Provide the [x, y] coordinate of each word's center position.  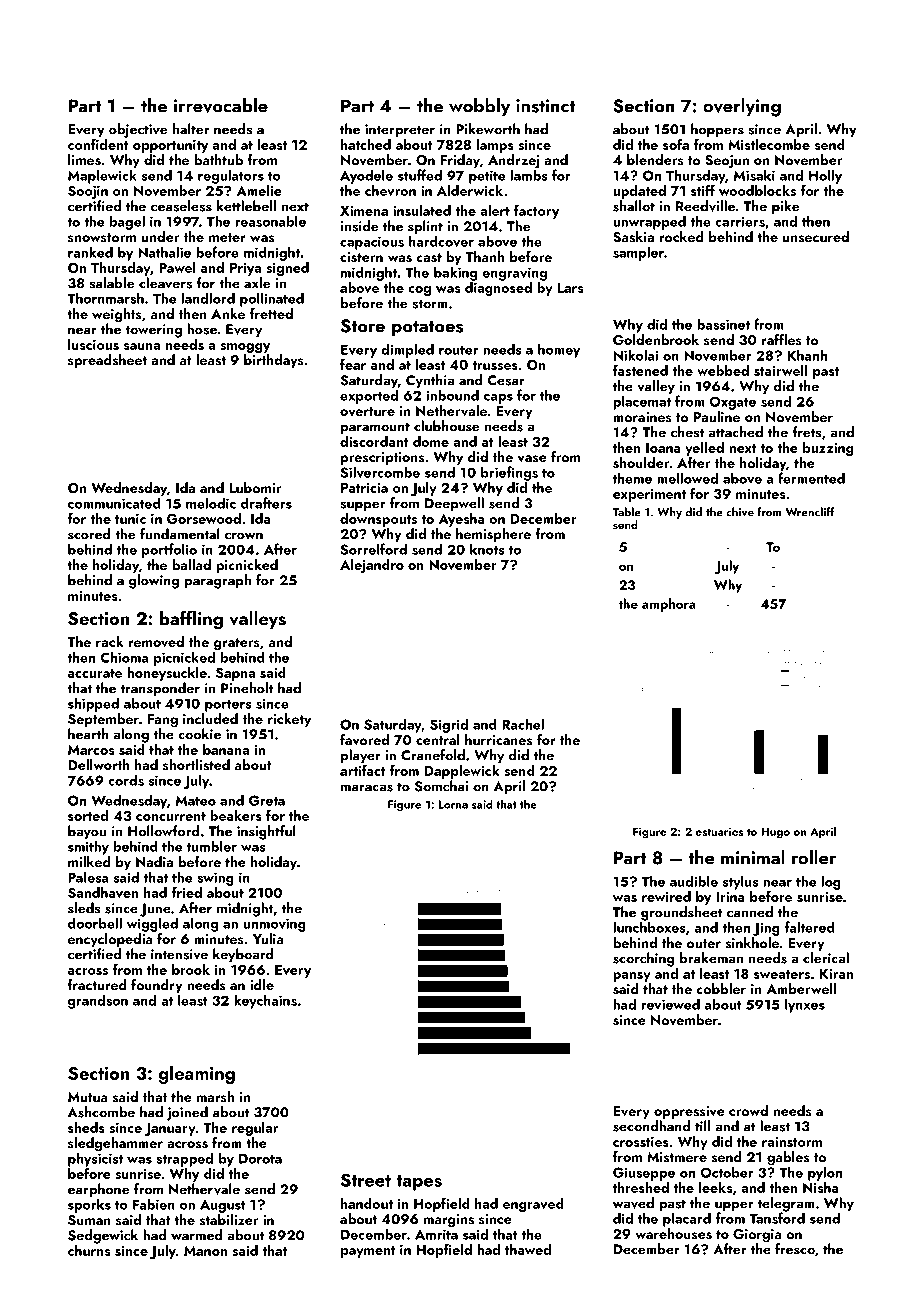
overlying [742, 107]
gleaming [197, 1074]
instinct [545, 106]
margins [449, 1221]
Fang [163, 721]
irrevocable [221, 105]
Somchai [441, 786]
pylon [825, 1173]
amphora [669, 605]
